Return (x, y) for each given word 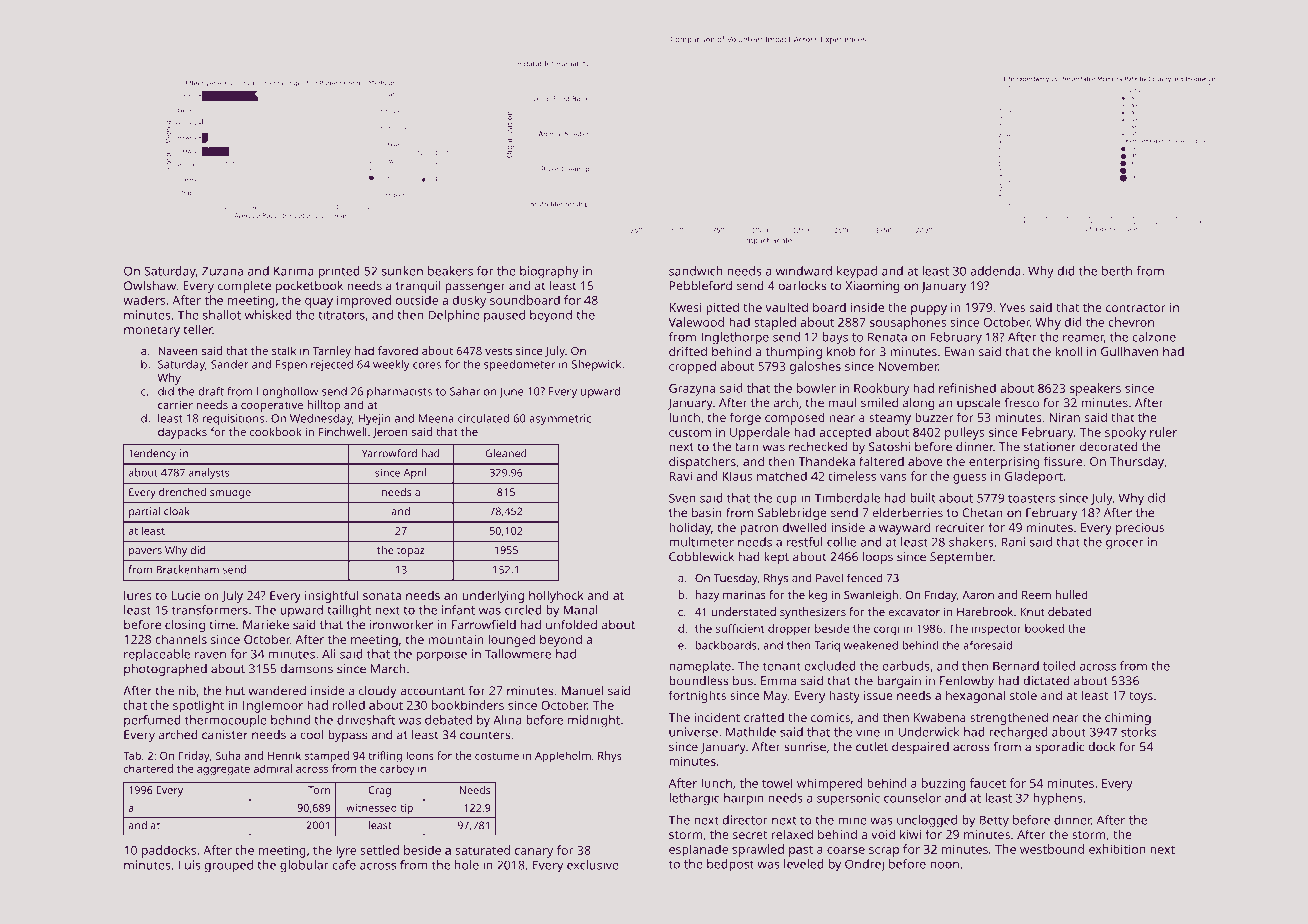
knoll (1068, 351)
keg (818, 596)
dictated (1046, 681)
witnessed (371, 808)
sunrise (805, 747)
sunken (402, 271)
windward (804, 271)
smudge (230, 493)
